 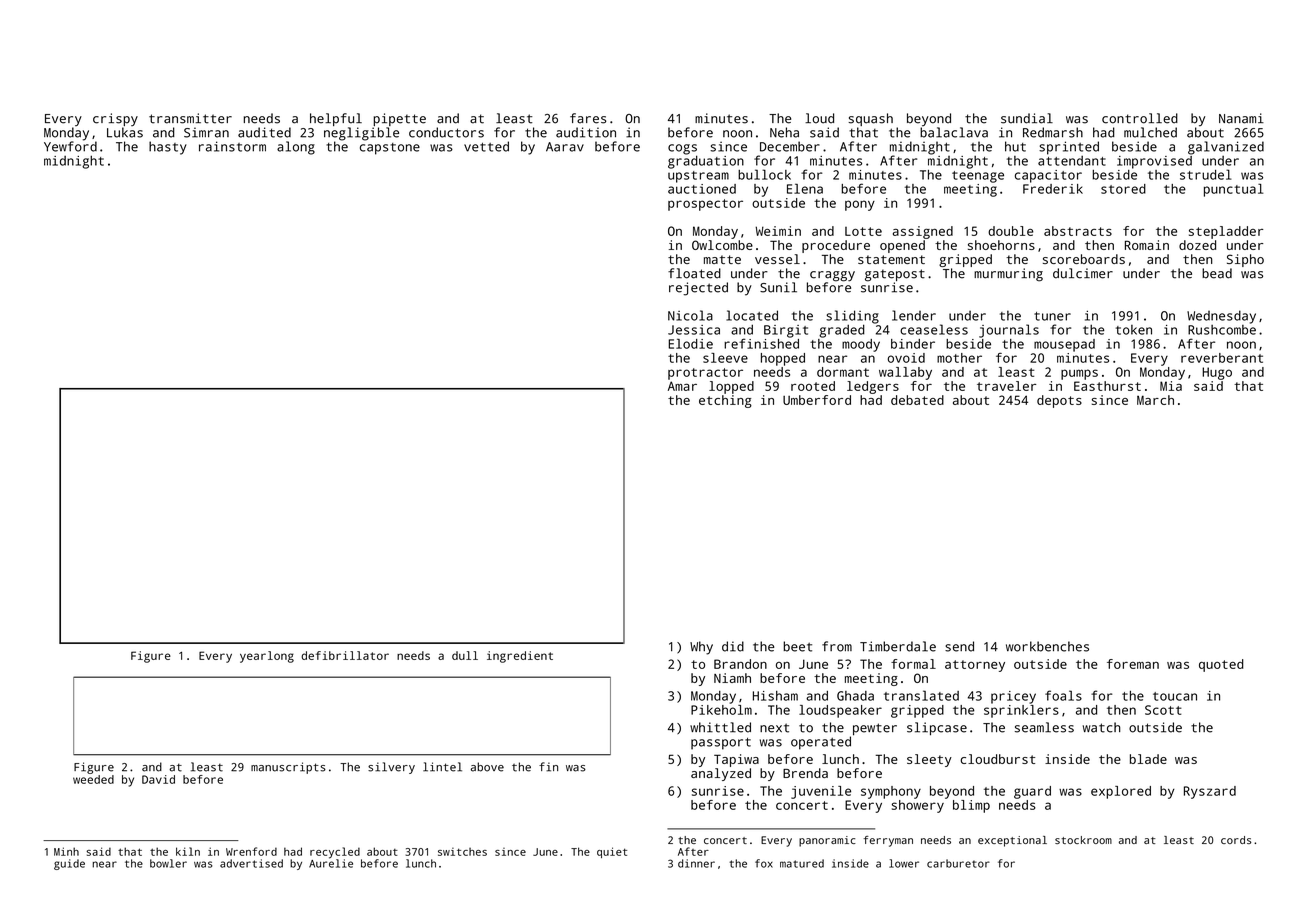 I want to click on Romain, so click(x=1147, y=245).
